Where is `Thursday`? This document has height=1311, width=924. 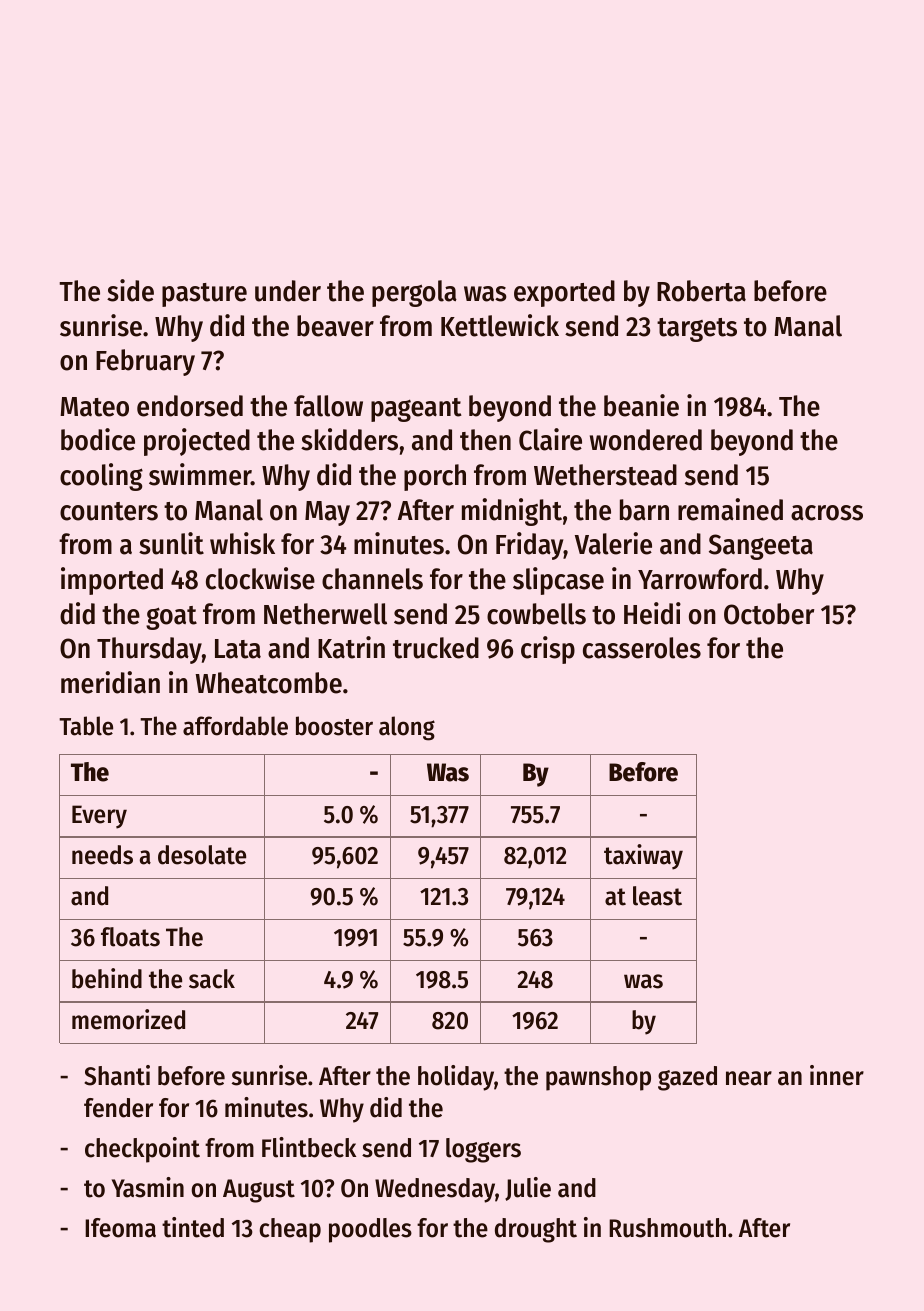
Thursday is located at coordinates (149, 650).
